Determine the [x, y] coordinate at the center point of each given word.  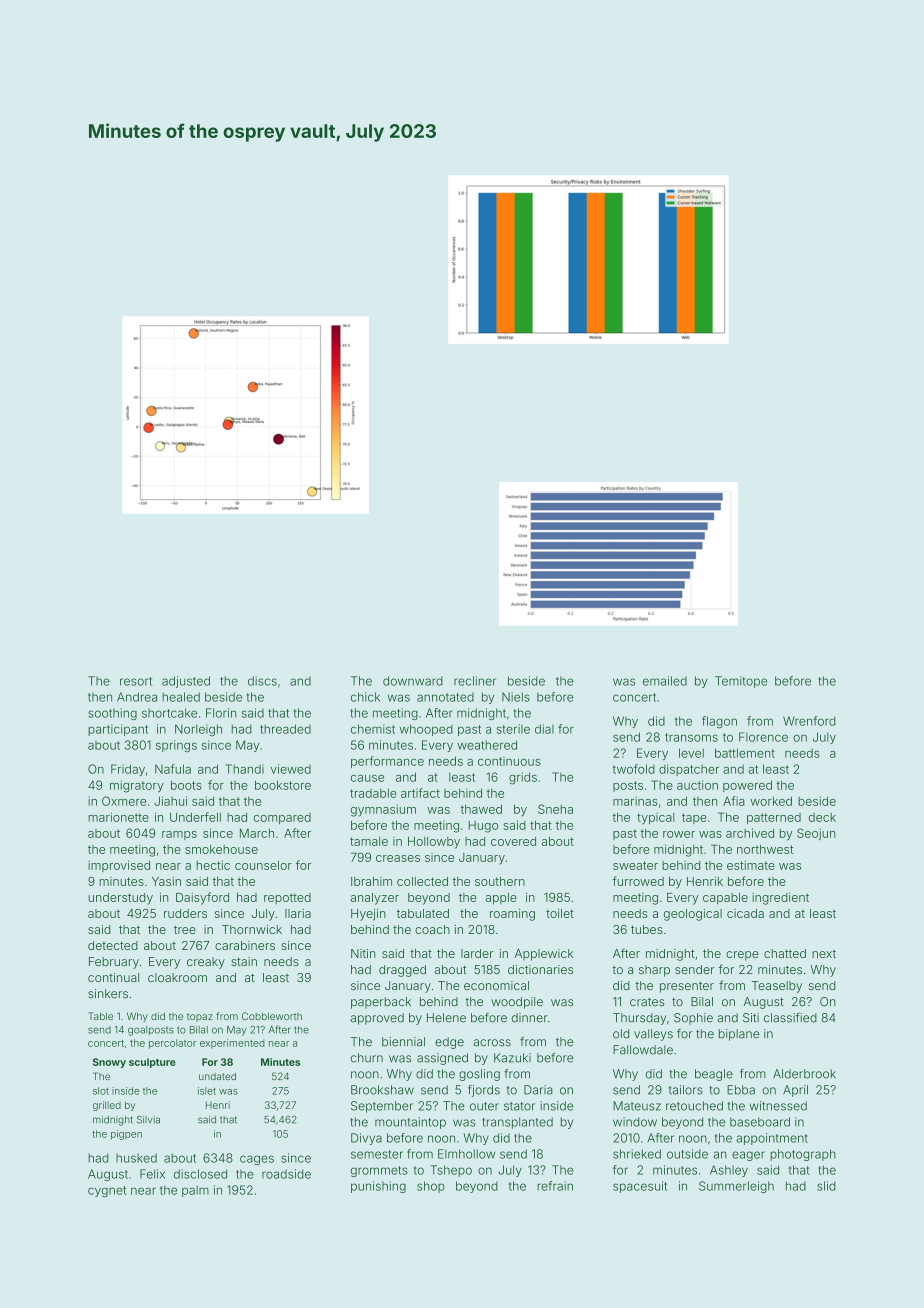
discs [262, 681]
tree [185, 929]
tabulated [423, 913]
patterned [774, 818]
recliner [475, 681]
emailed [665, 681]
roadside [286, 1174]
